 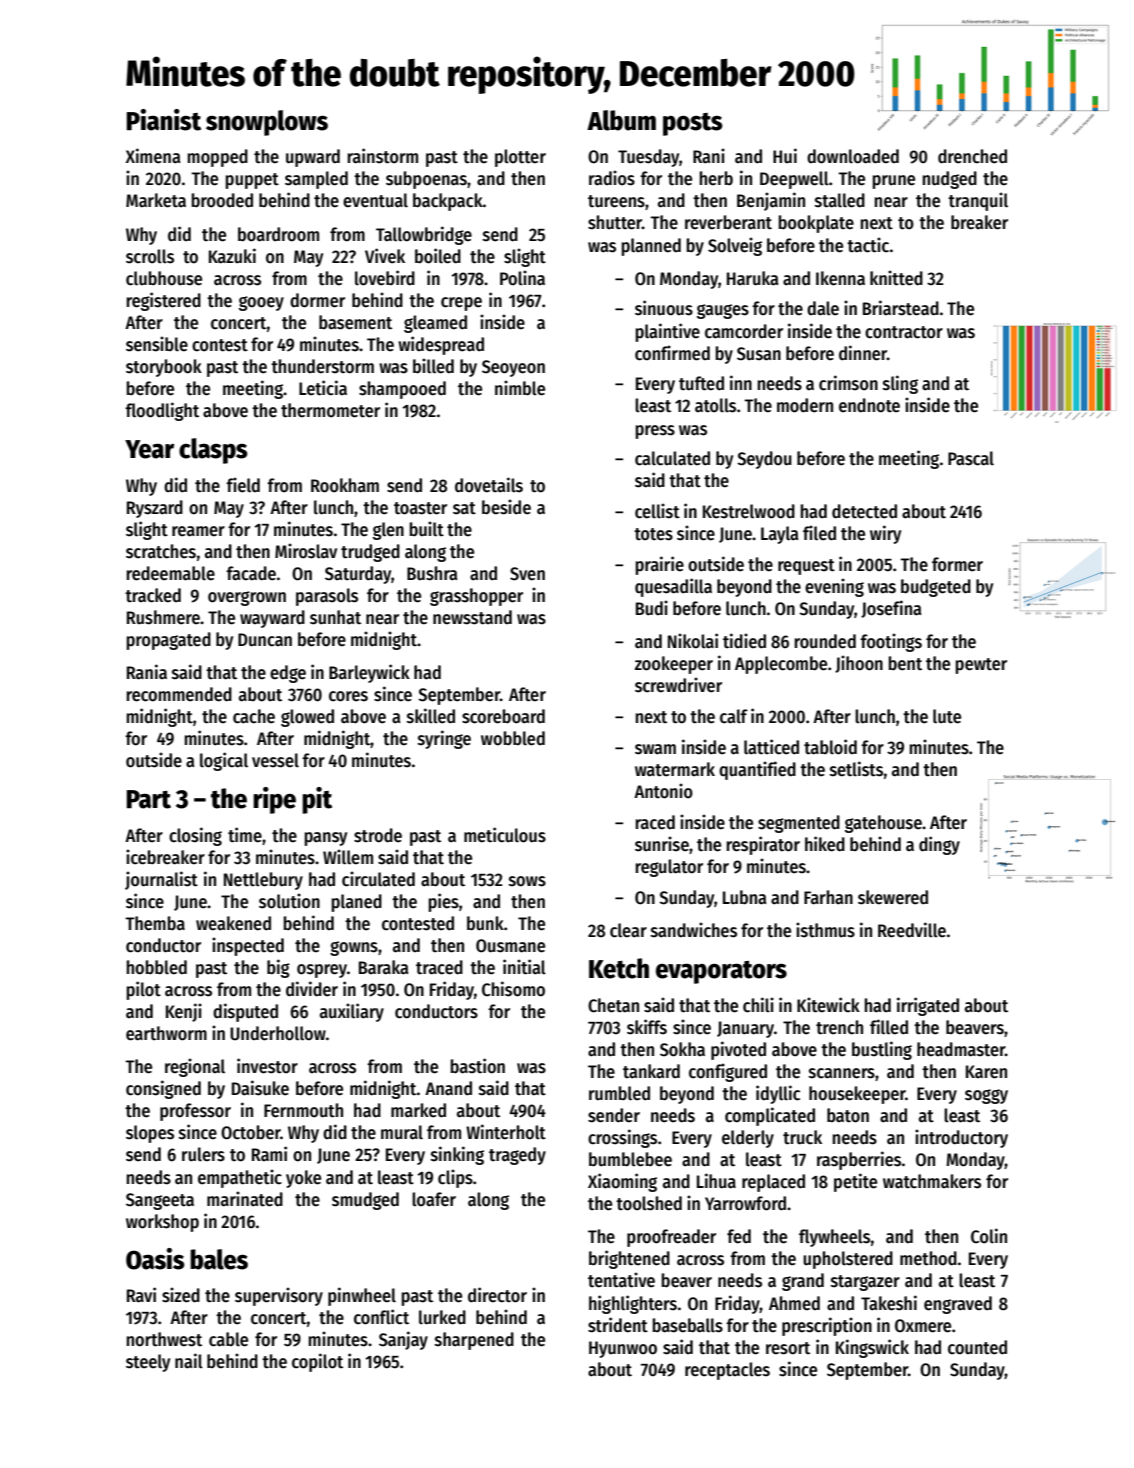 I want to click on Ravi, so click(x=141, y=1295).
